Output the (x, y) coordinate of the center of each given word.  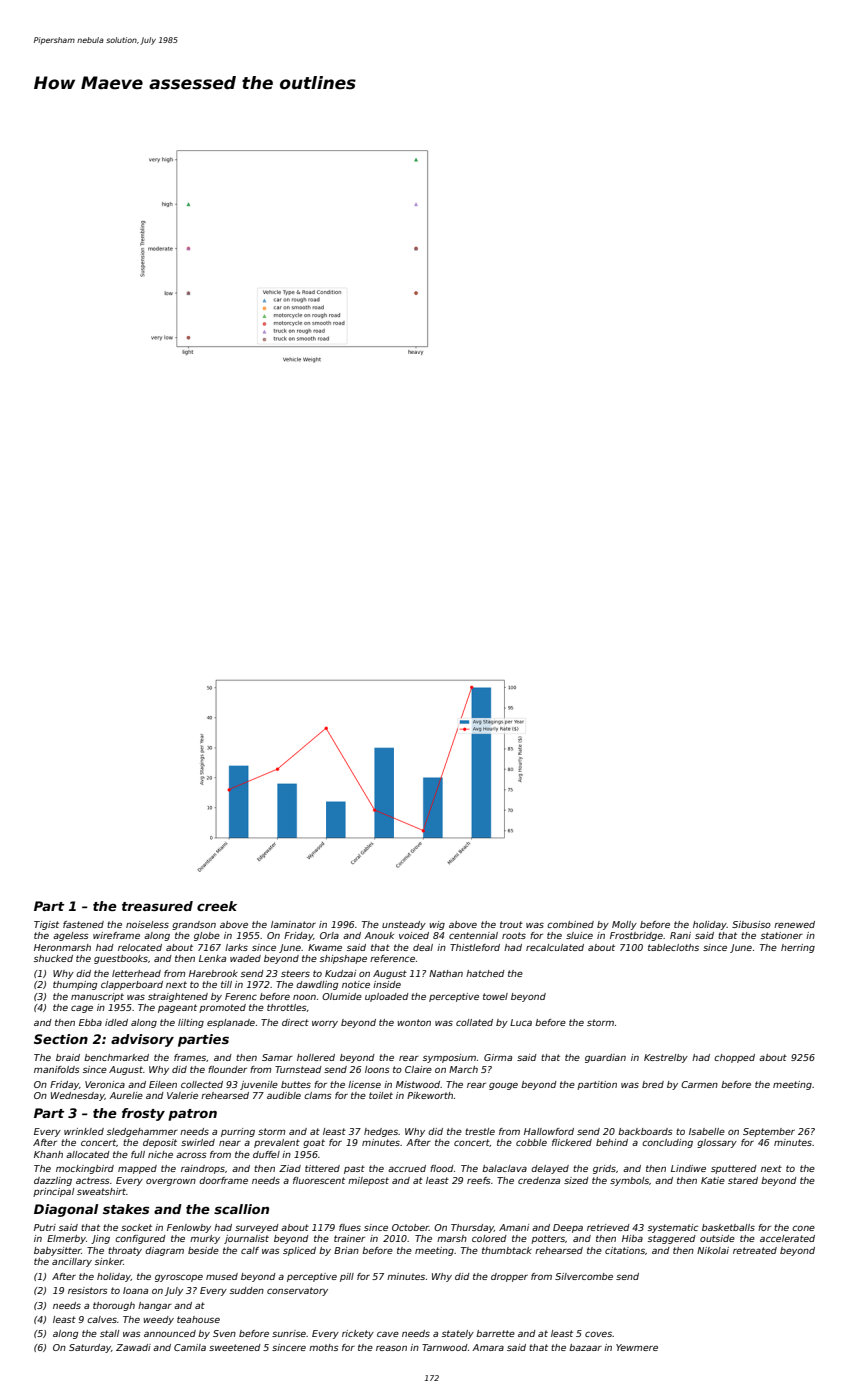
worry (325, 1024)
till (226, 984)
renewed (794, 924)
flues (350, 1227)
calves (102, 1319)
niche (160, 1154)
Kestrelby (666, 1058)
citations (625, 1250)
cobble (531, 1142)
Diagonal (66, 1210)
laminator (293, 924)
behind (612, 1142)
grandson (194, 925)
